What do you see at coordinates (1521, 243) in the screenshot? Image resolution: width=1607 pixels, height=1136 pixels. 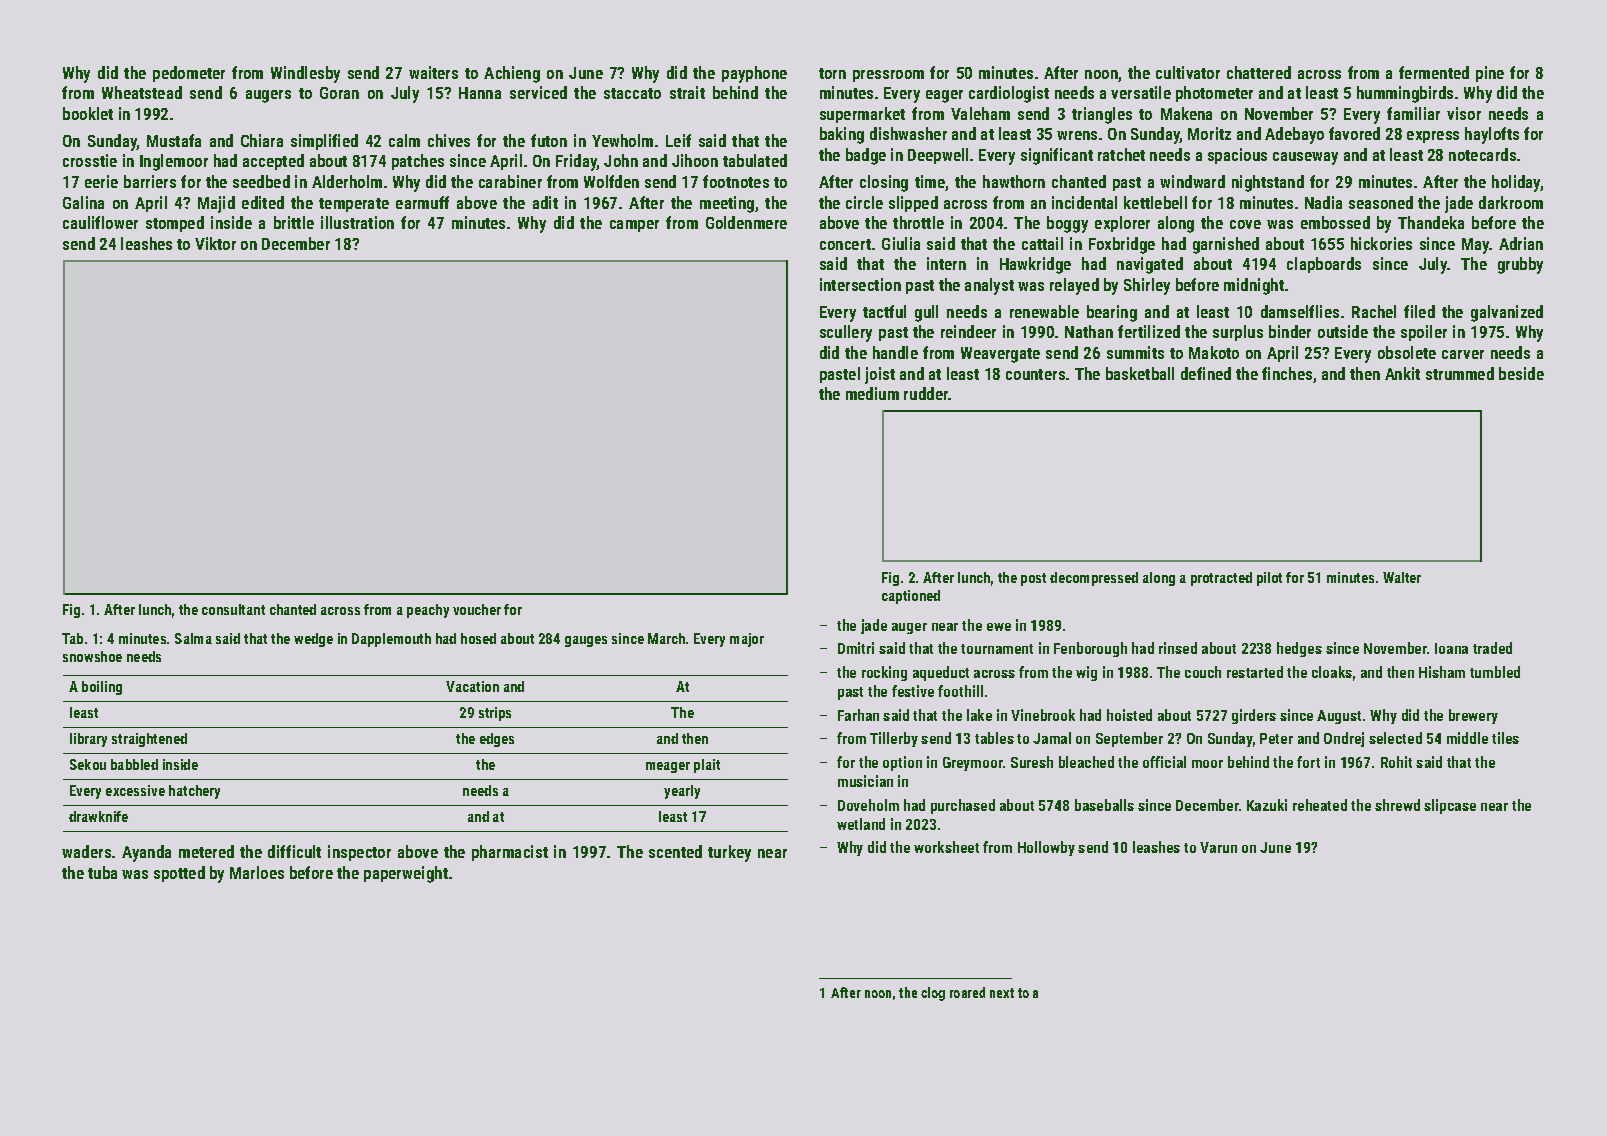 I see `Adrian` at bounding box center [1521, 243].
